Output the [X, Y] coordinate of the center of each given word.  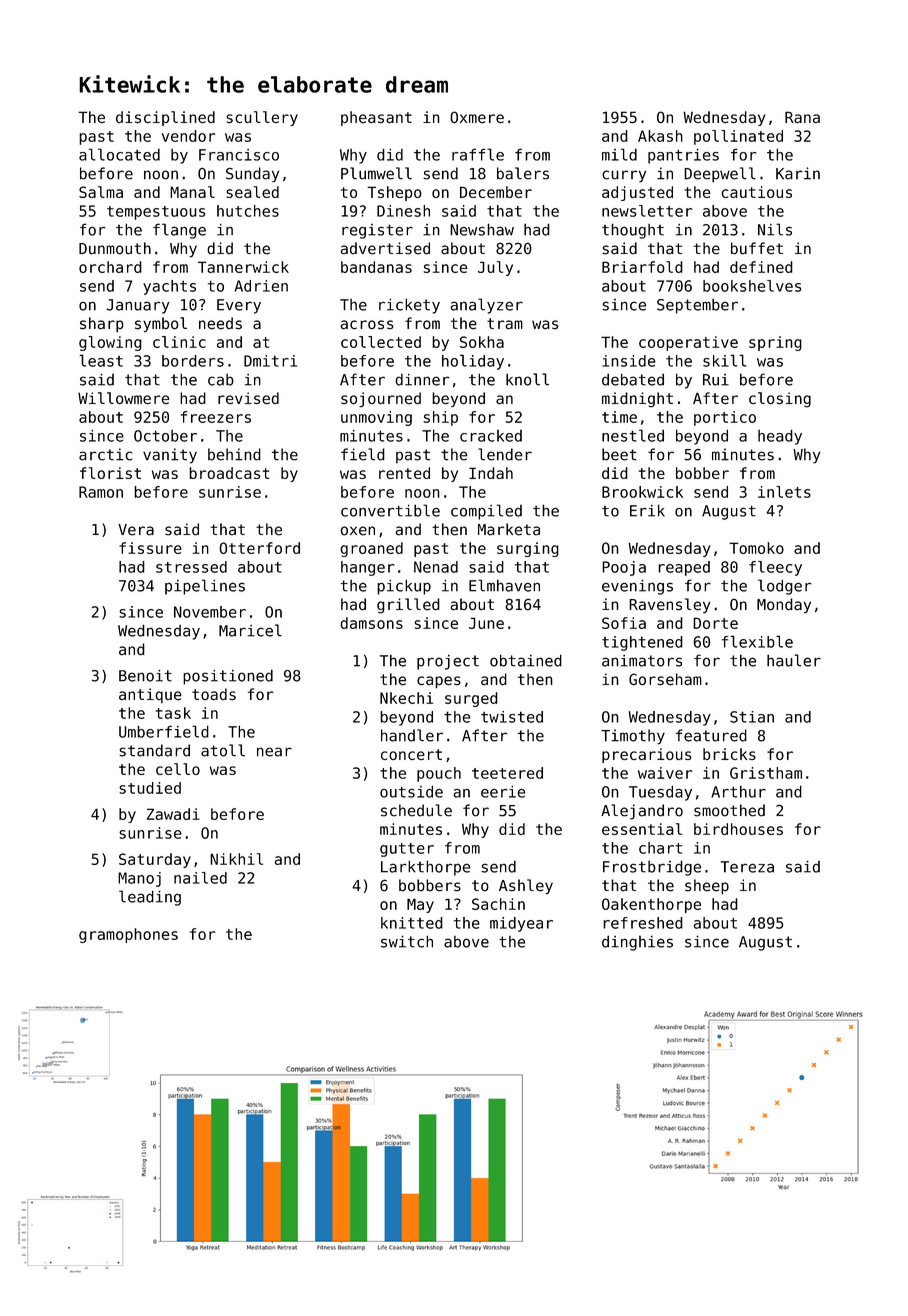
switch [407, 941]
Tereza [747, 867]
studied [150, 788]
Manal [192, 192]
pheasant [376, 118]
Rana [802, 117]
